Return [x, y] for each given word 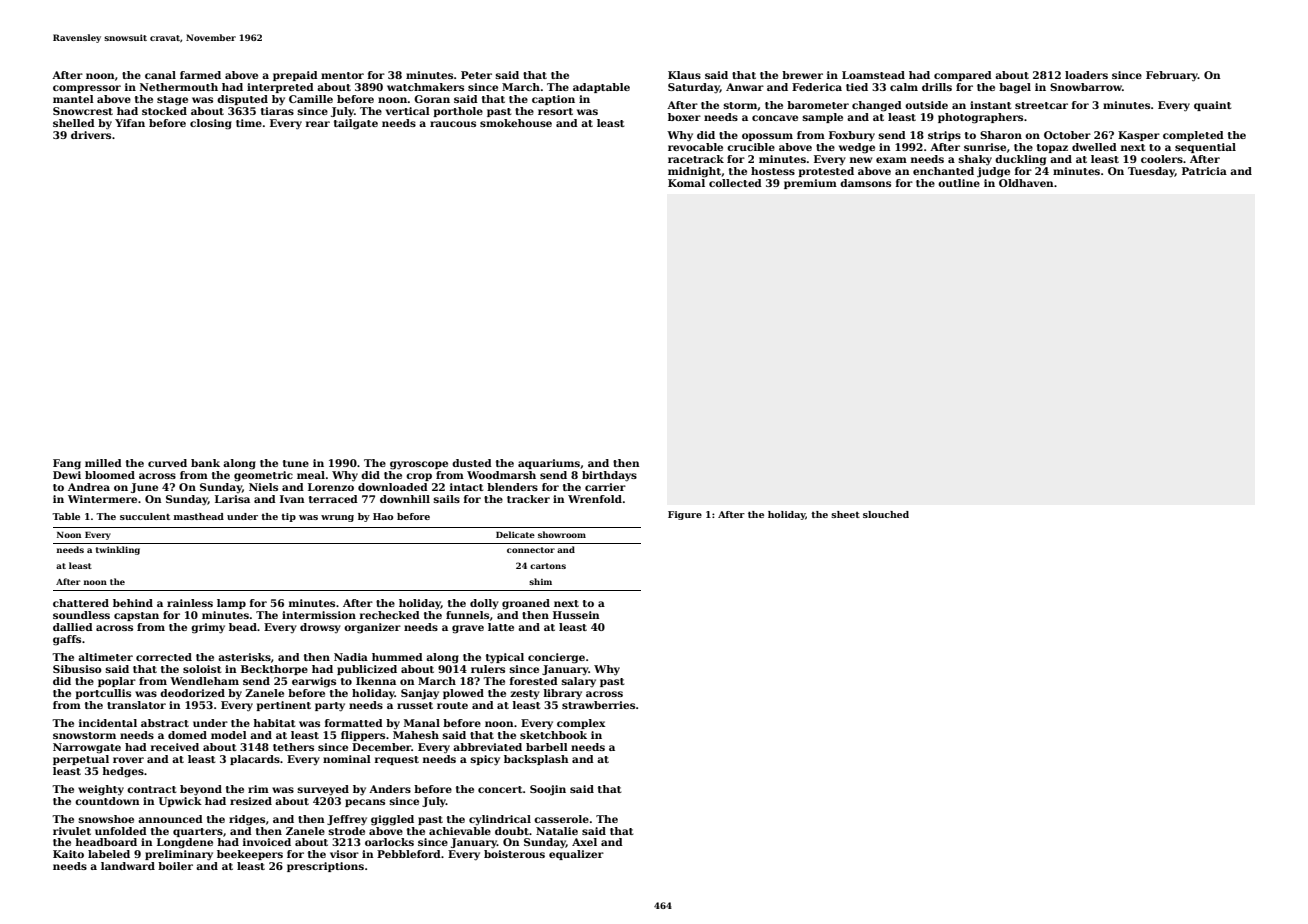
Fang [67, 464]
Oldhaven [1026, 183]
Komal [686, 183]
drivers [91, 135]
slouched [886, 514]
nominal [347, 759]
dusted [472, 463]
